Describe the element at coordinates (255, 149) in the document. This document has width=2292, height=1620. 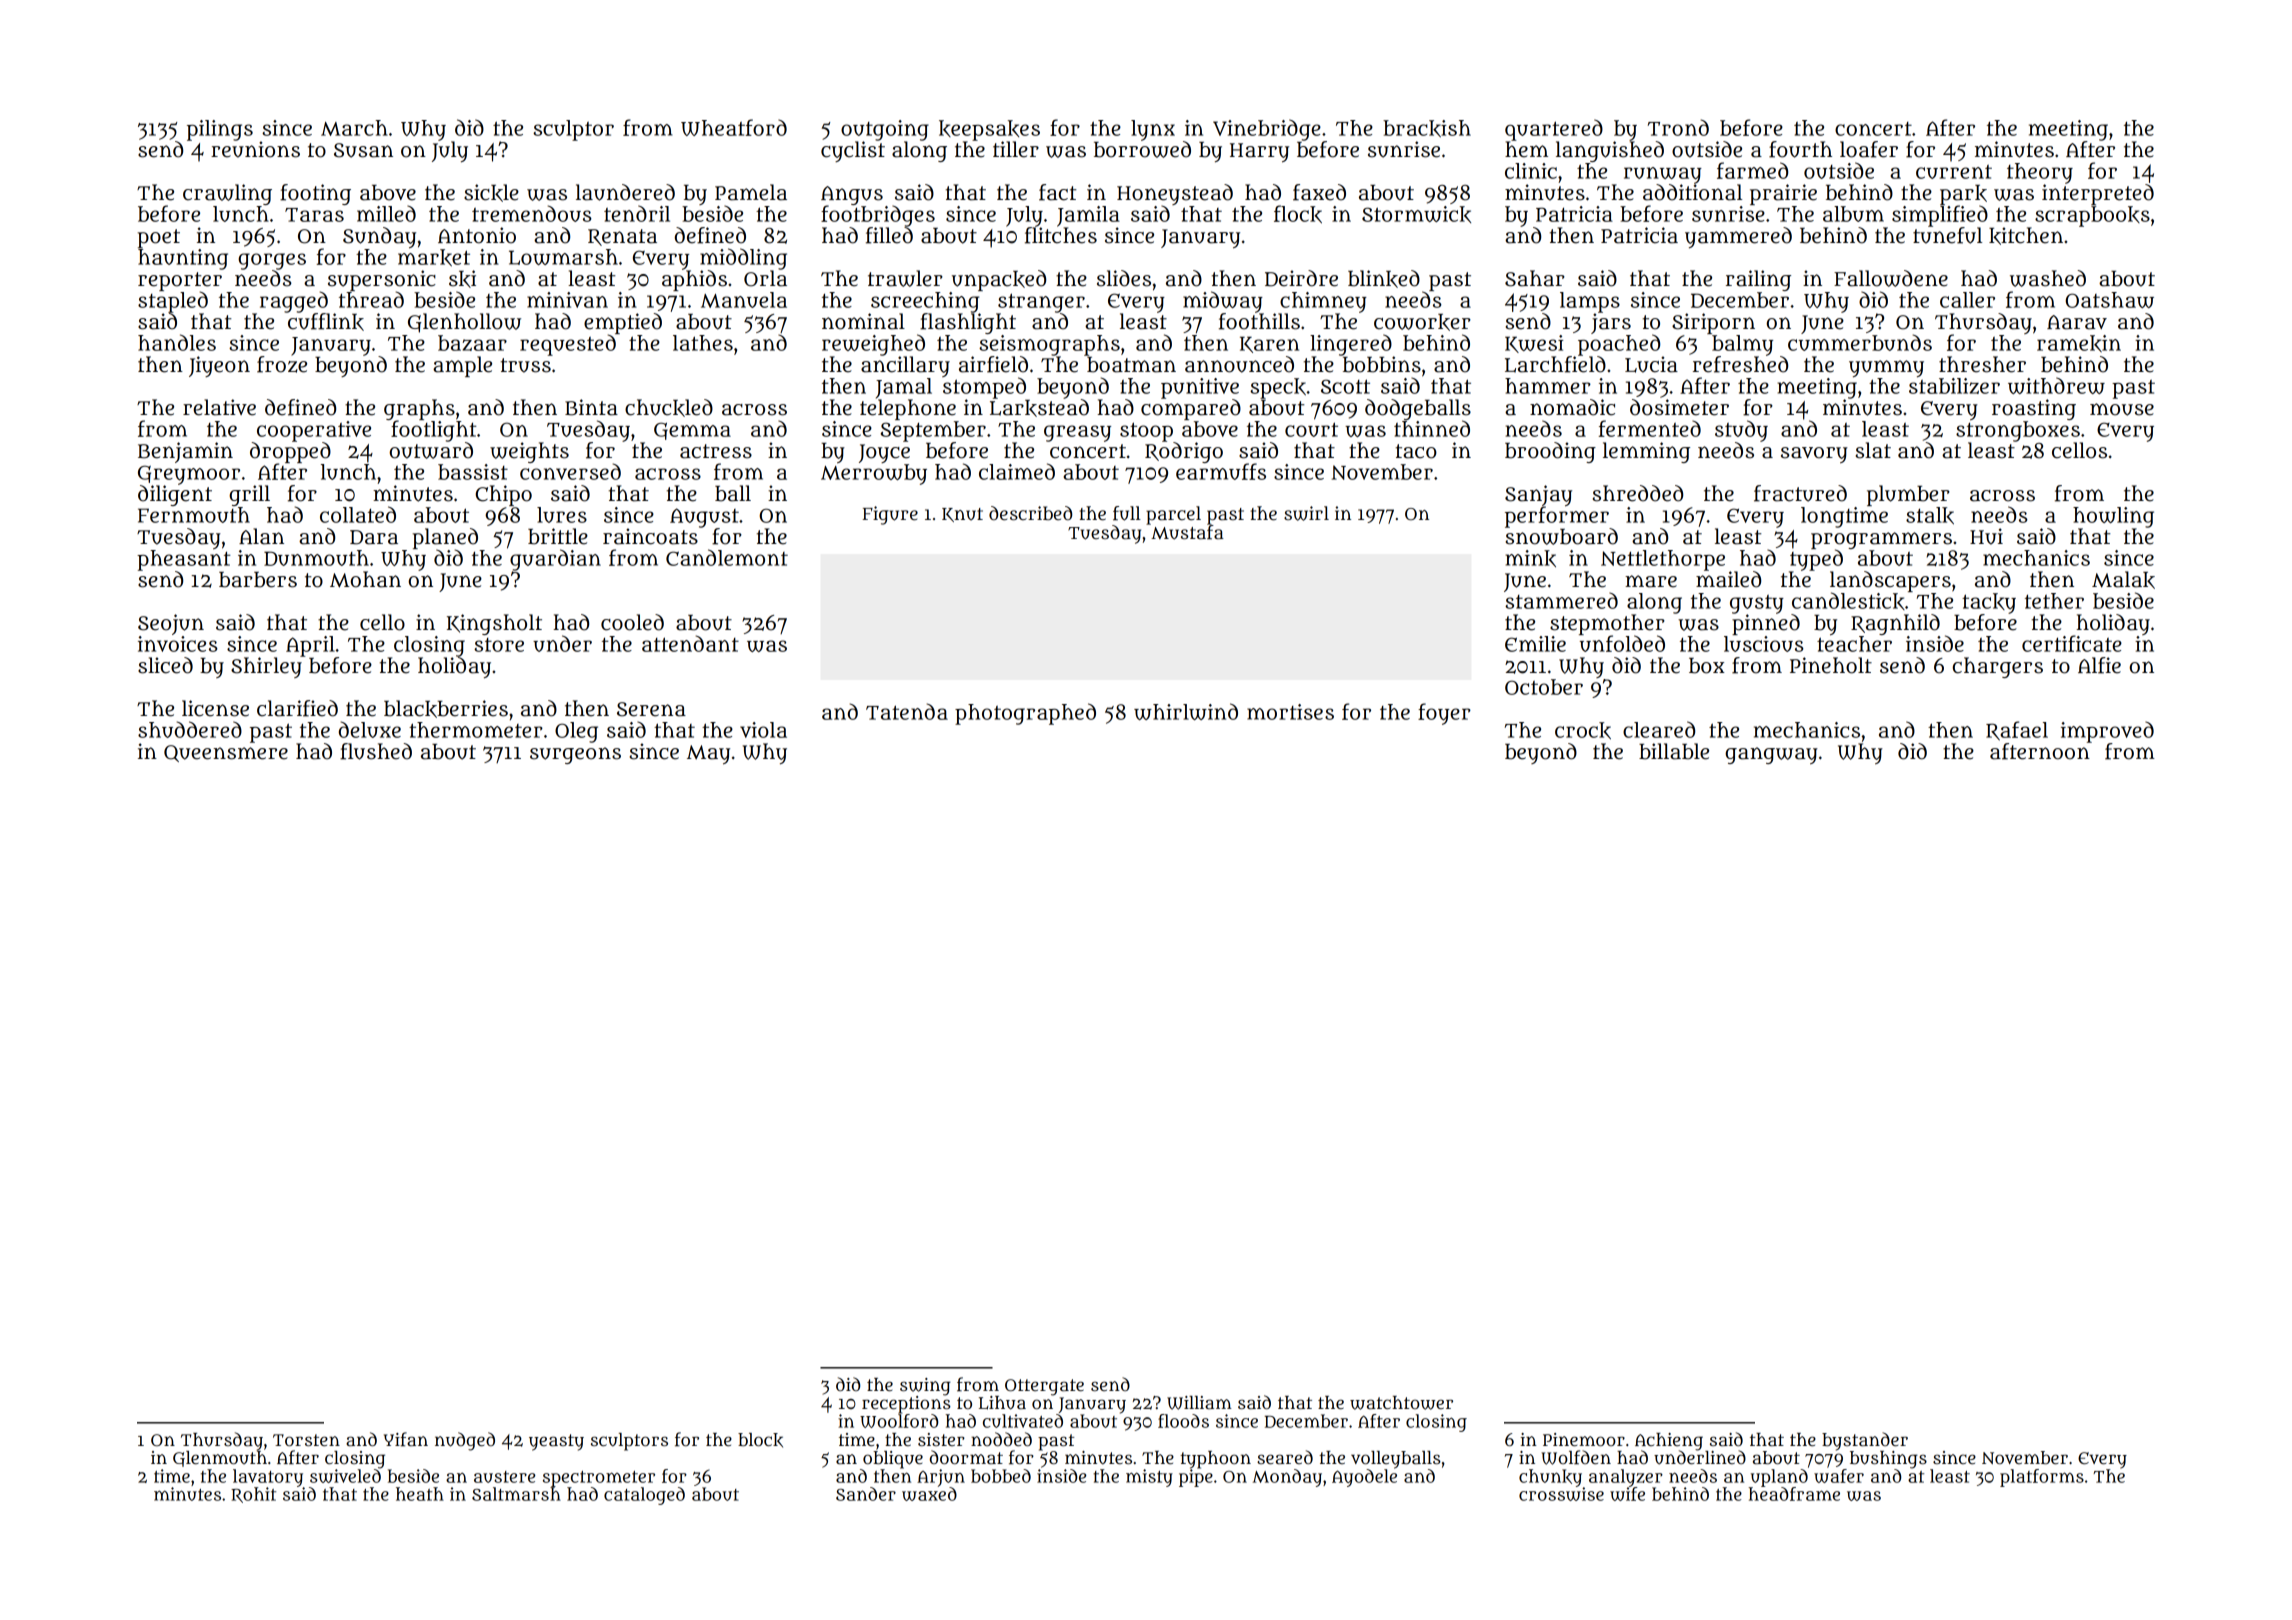
I see `reunions` at that location.
